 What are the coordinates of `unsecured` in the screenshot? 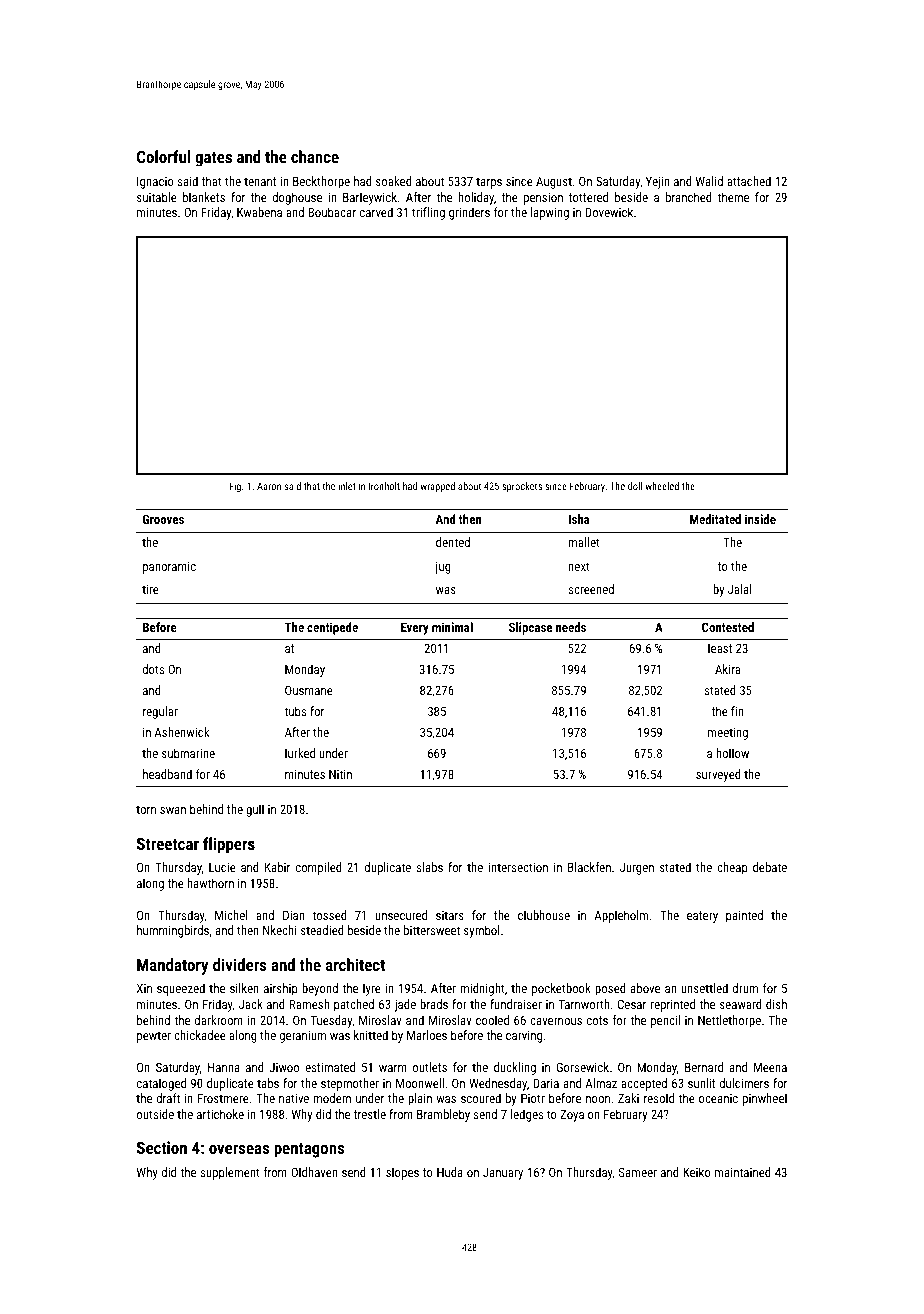 It's located at (401, 915).
